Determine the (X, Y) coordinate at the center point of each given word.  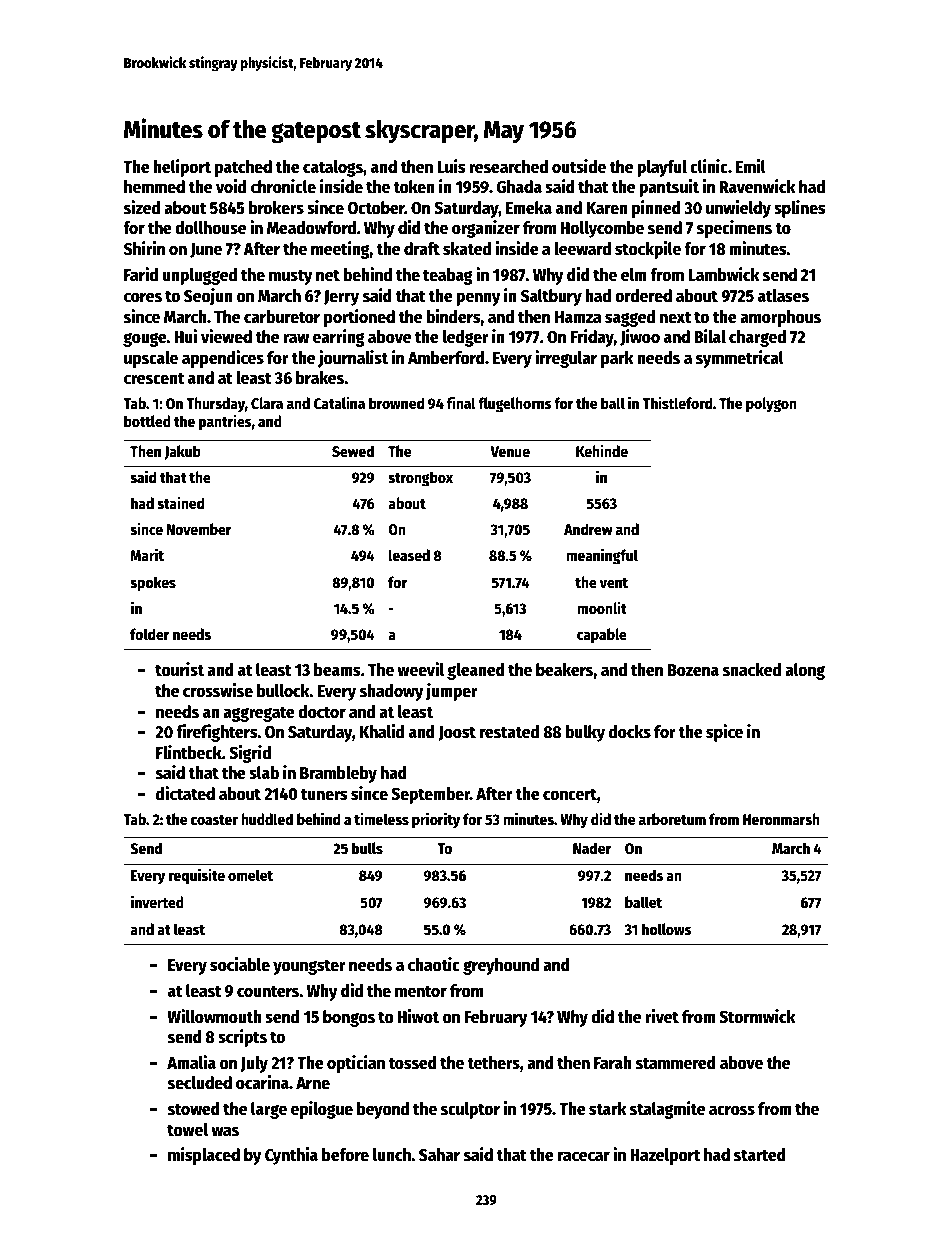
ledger (466, 338)
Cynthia (291, 1156)
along (805, 671)
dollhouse (210, 228)
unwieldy (738, 209)
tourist (179, 669)
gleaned (476, 671)
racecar (584, 1156)
